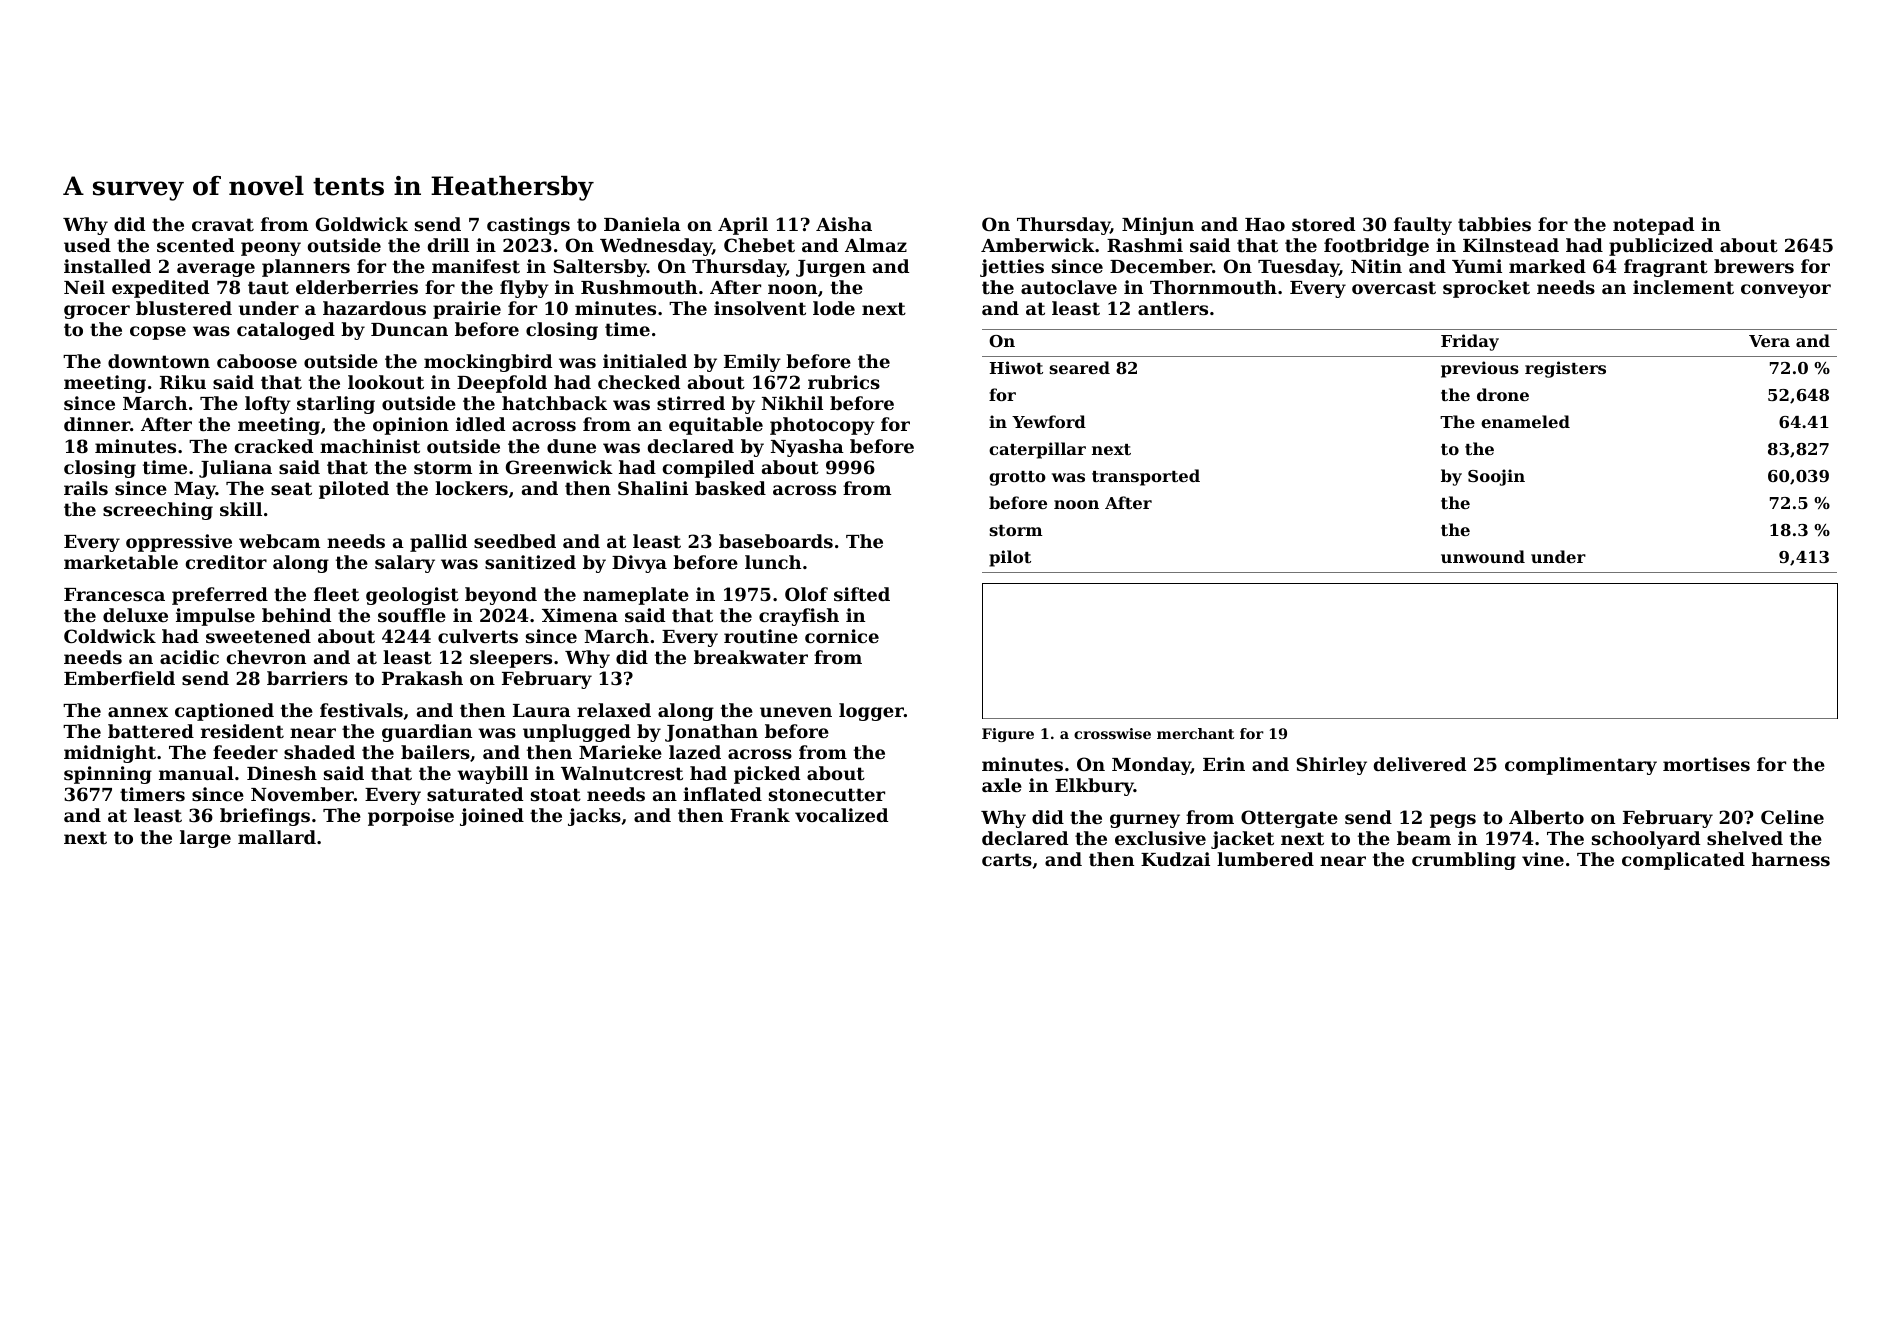  What do you see at coordinates (1480, 369) in the page?
I see `previous` at bounding box center [1480, 369].
